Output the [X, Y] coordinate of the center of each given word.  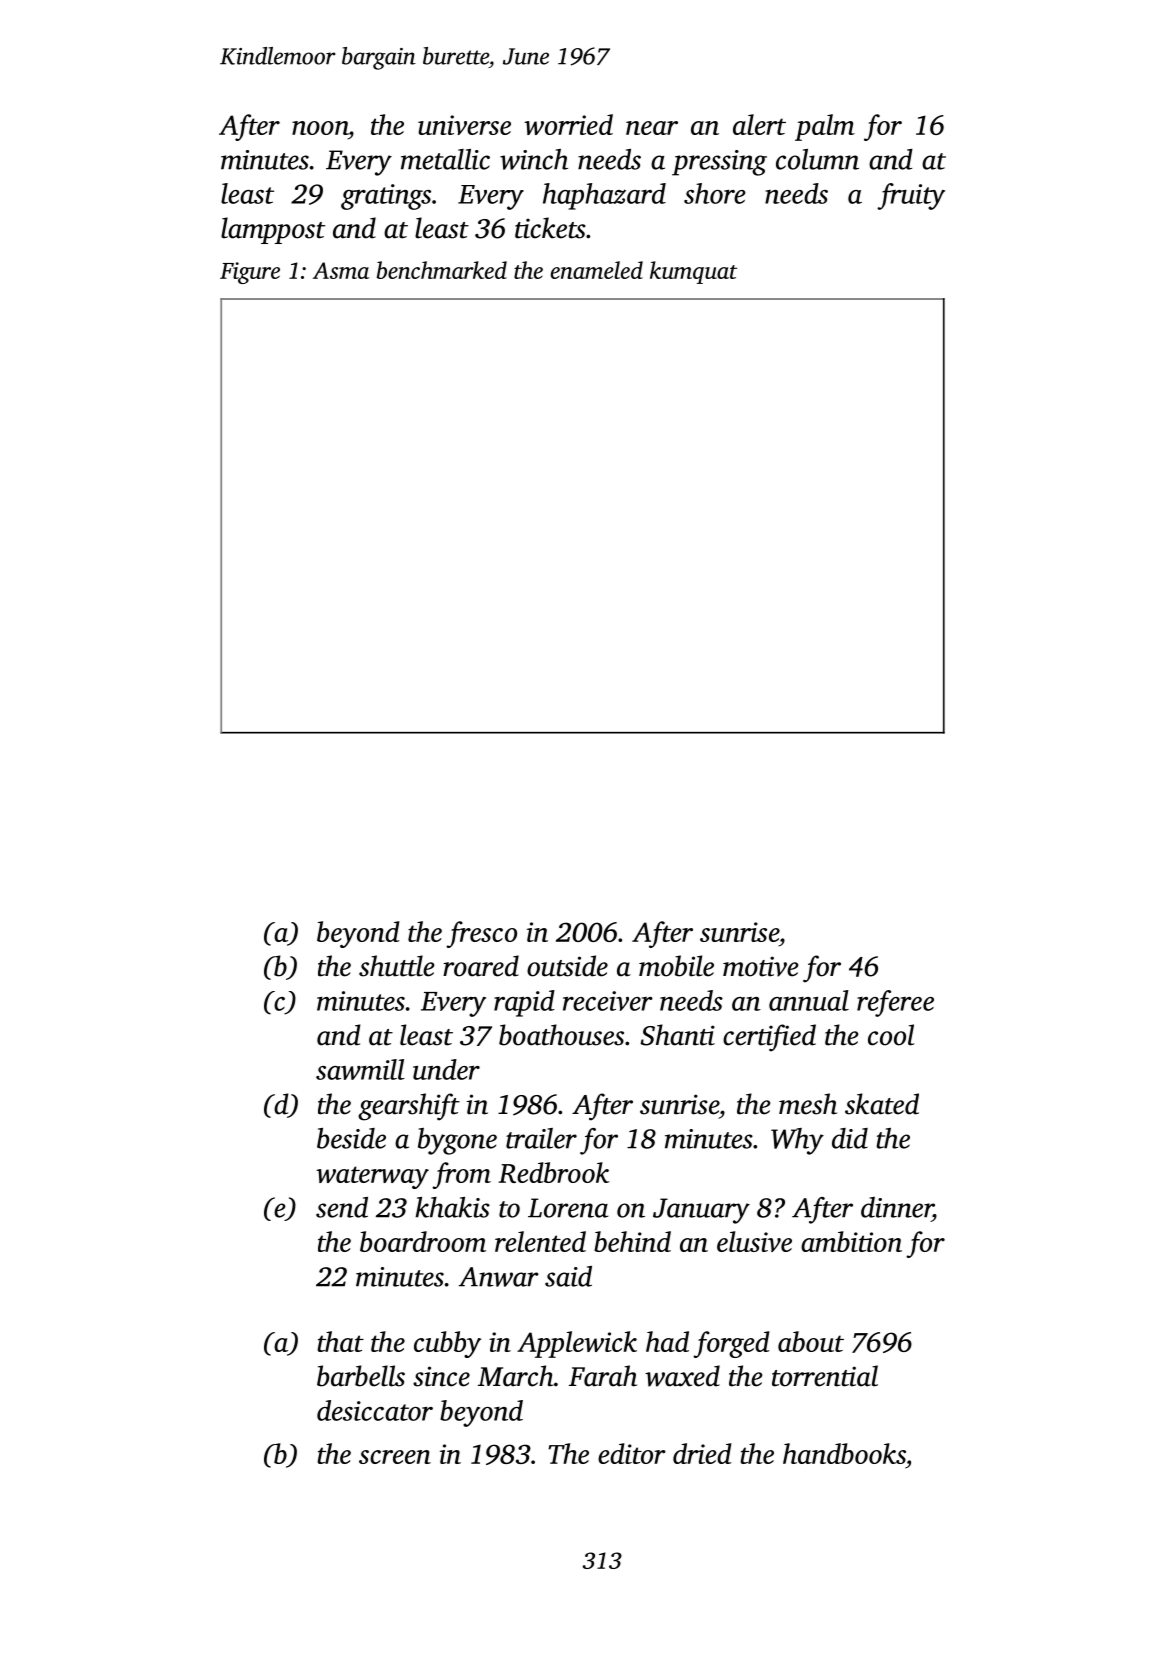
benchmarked [442, 270]
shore [715, 193]
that [340, 1341]
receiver [608, 1001]
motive [761, 966]
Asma [341, 270]
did [850, 1138]
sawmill [360, 1069]
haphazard [604, 196]
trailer [541, 1138]
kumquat [693, 272]
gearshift [409, 1107]
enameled [597, 270]
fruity [911, 196]
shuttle [397, 966]
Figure [250, 273]
